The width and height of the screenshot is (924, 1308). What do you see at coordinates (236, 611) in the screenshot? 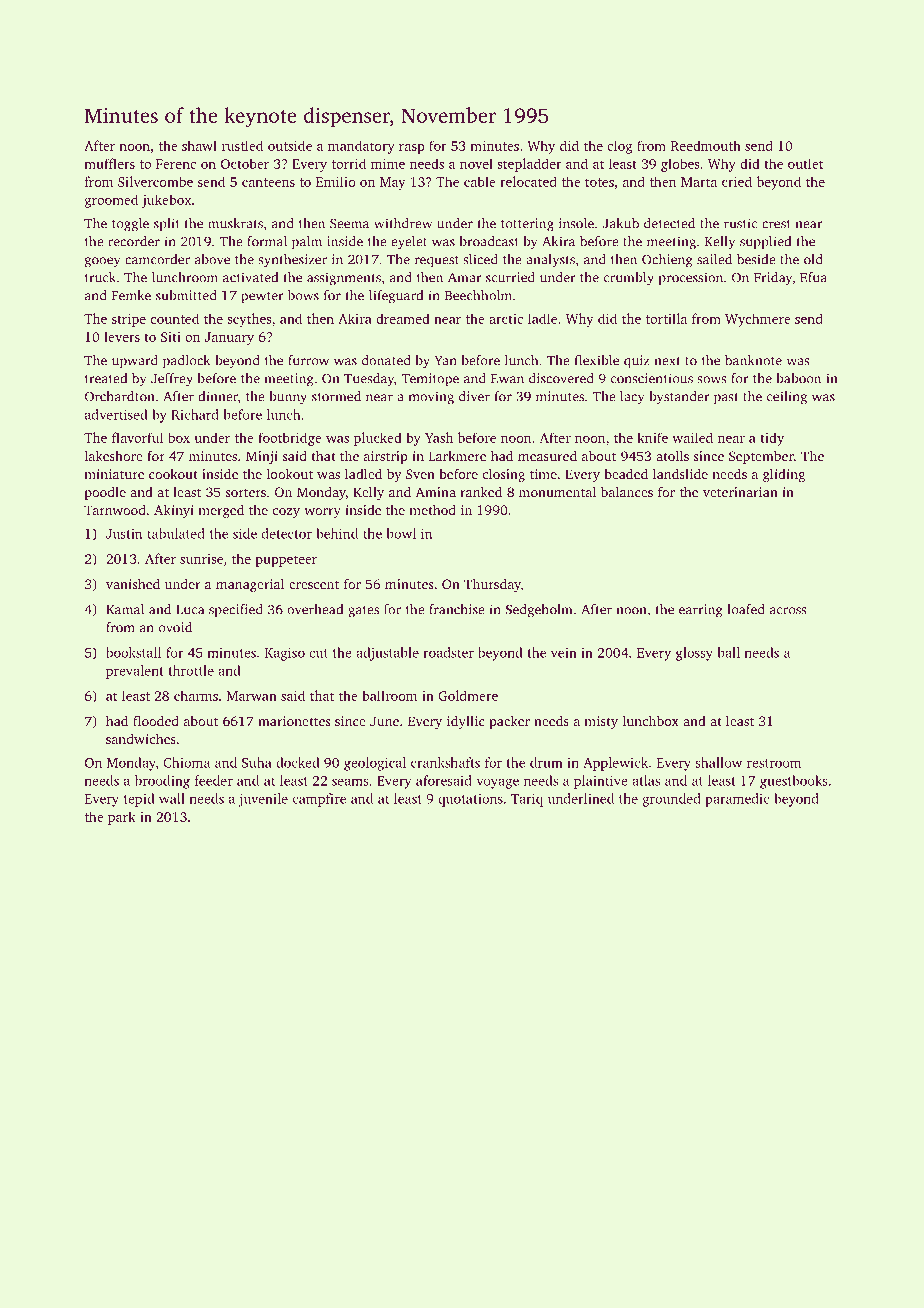
I see `specified` at bounding box center [236, 611].
